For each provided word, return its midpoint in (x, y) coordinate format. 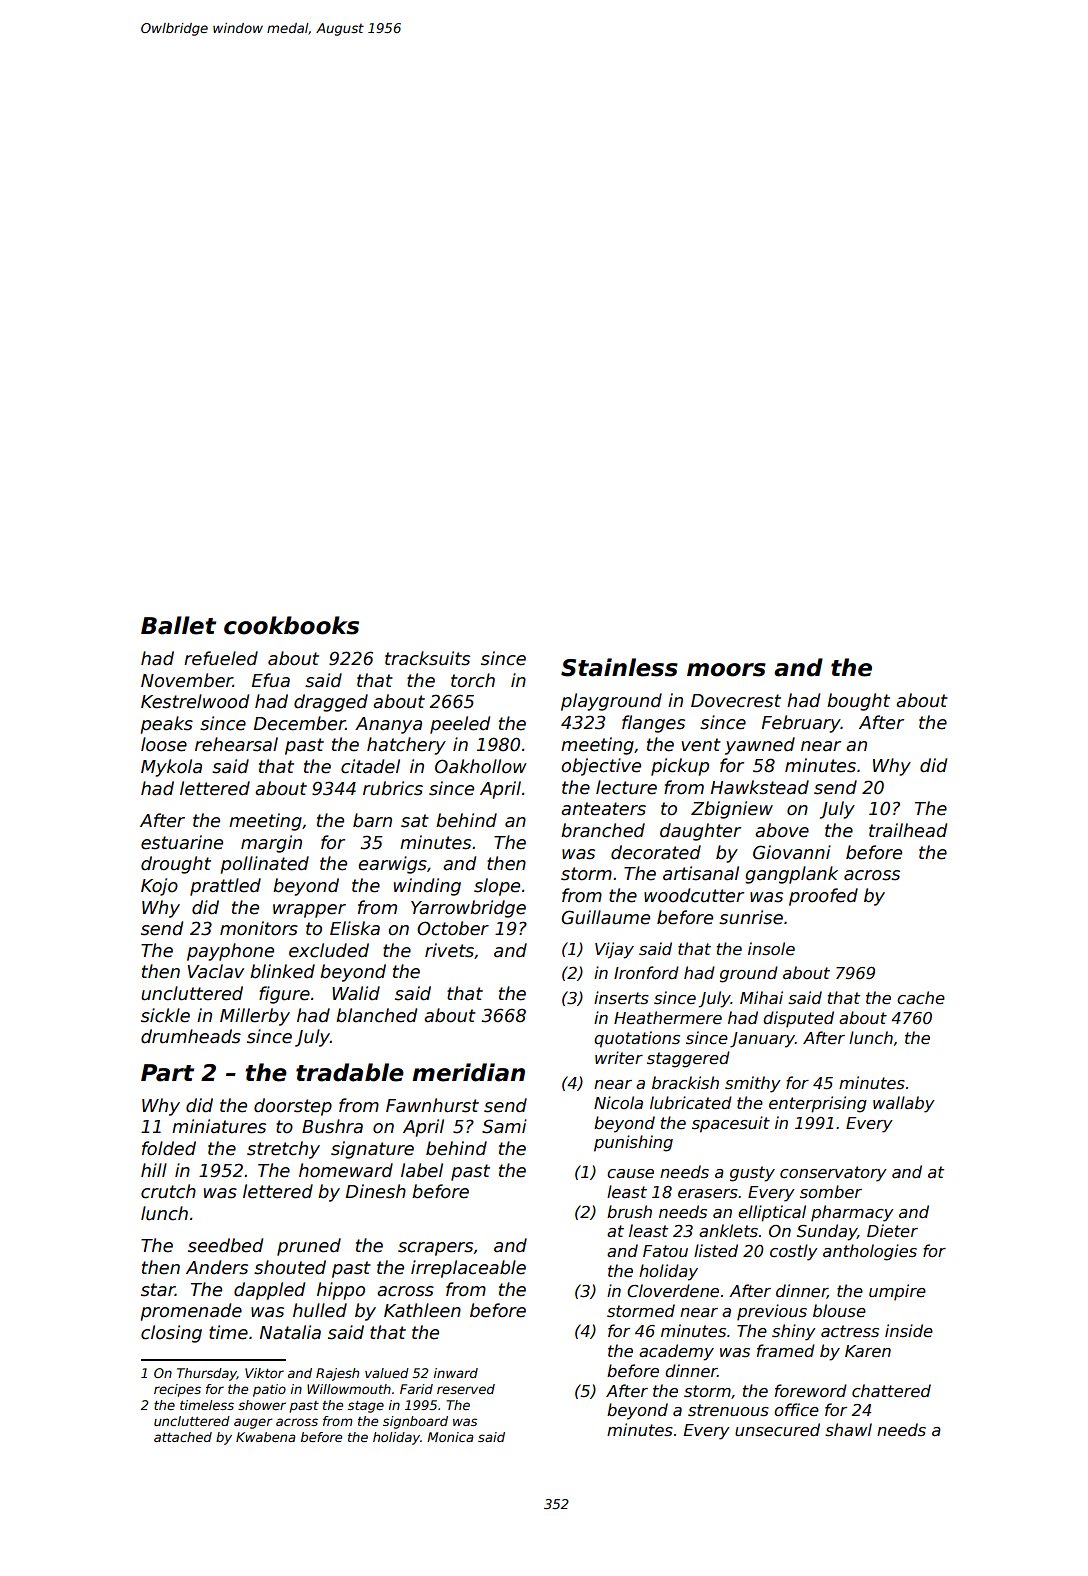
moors (726, 670)
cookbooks (291, 625)
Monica (450, 1437)
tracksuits (427, 658)
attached (183, 1437)
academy (676, 1352)
